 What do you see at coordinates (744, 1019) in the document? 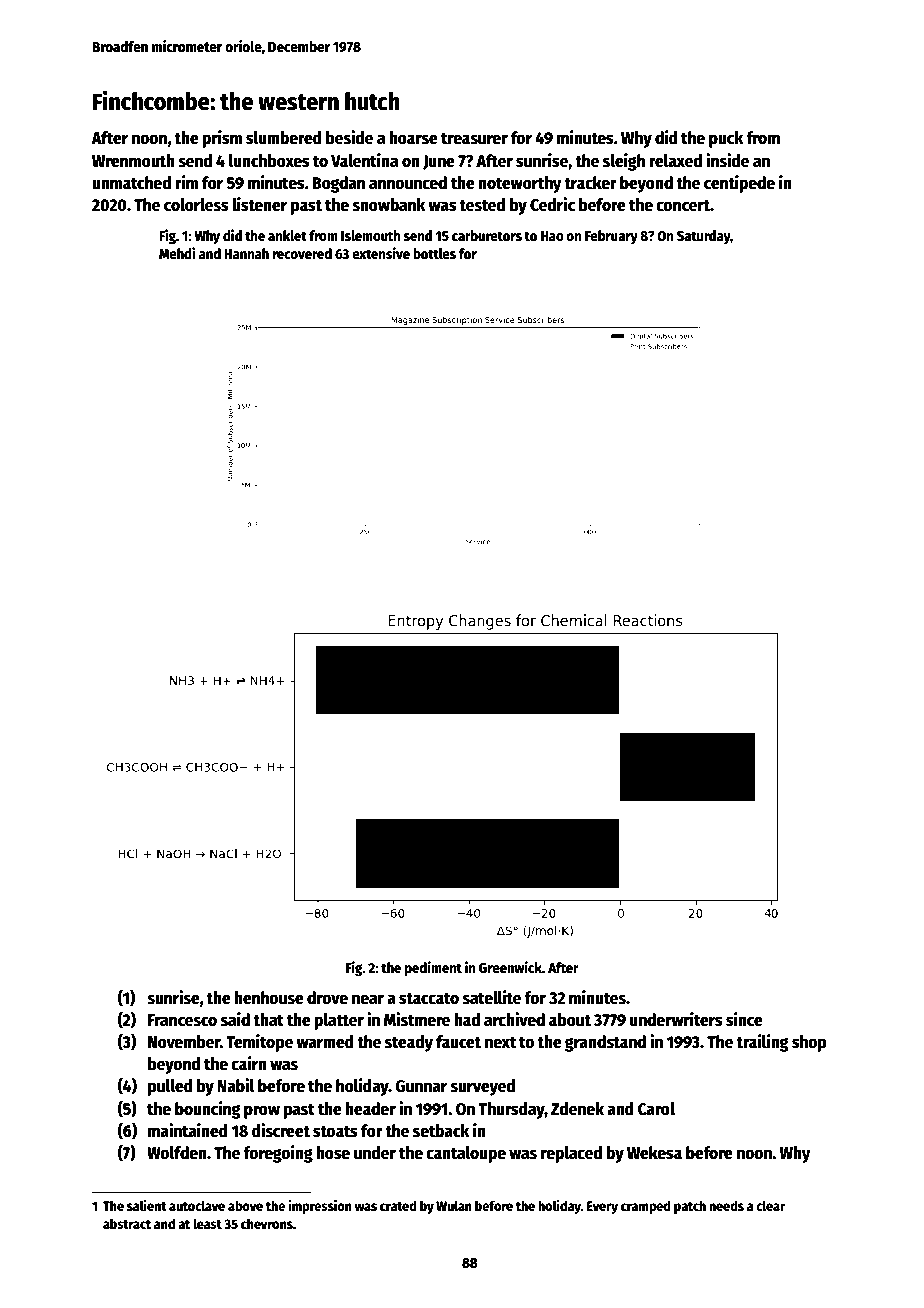
I see `since` at bounding box center [744, 1019].
